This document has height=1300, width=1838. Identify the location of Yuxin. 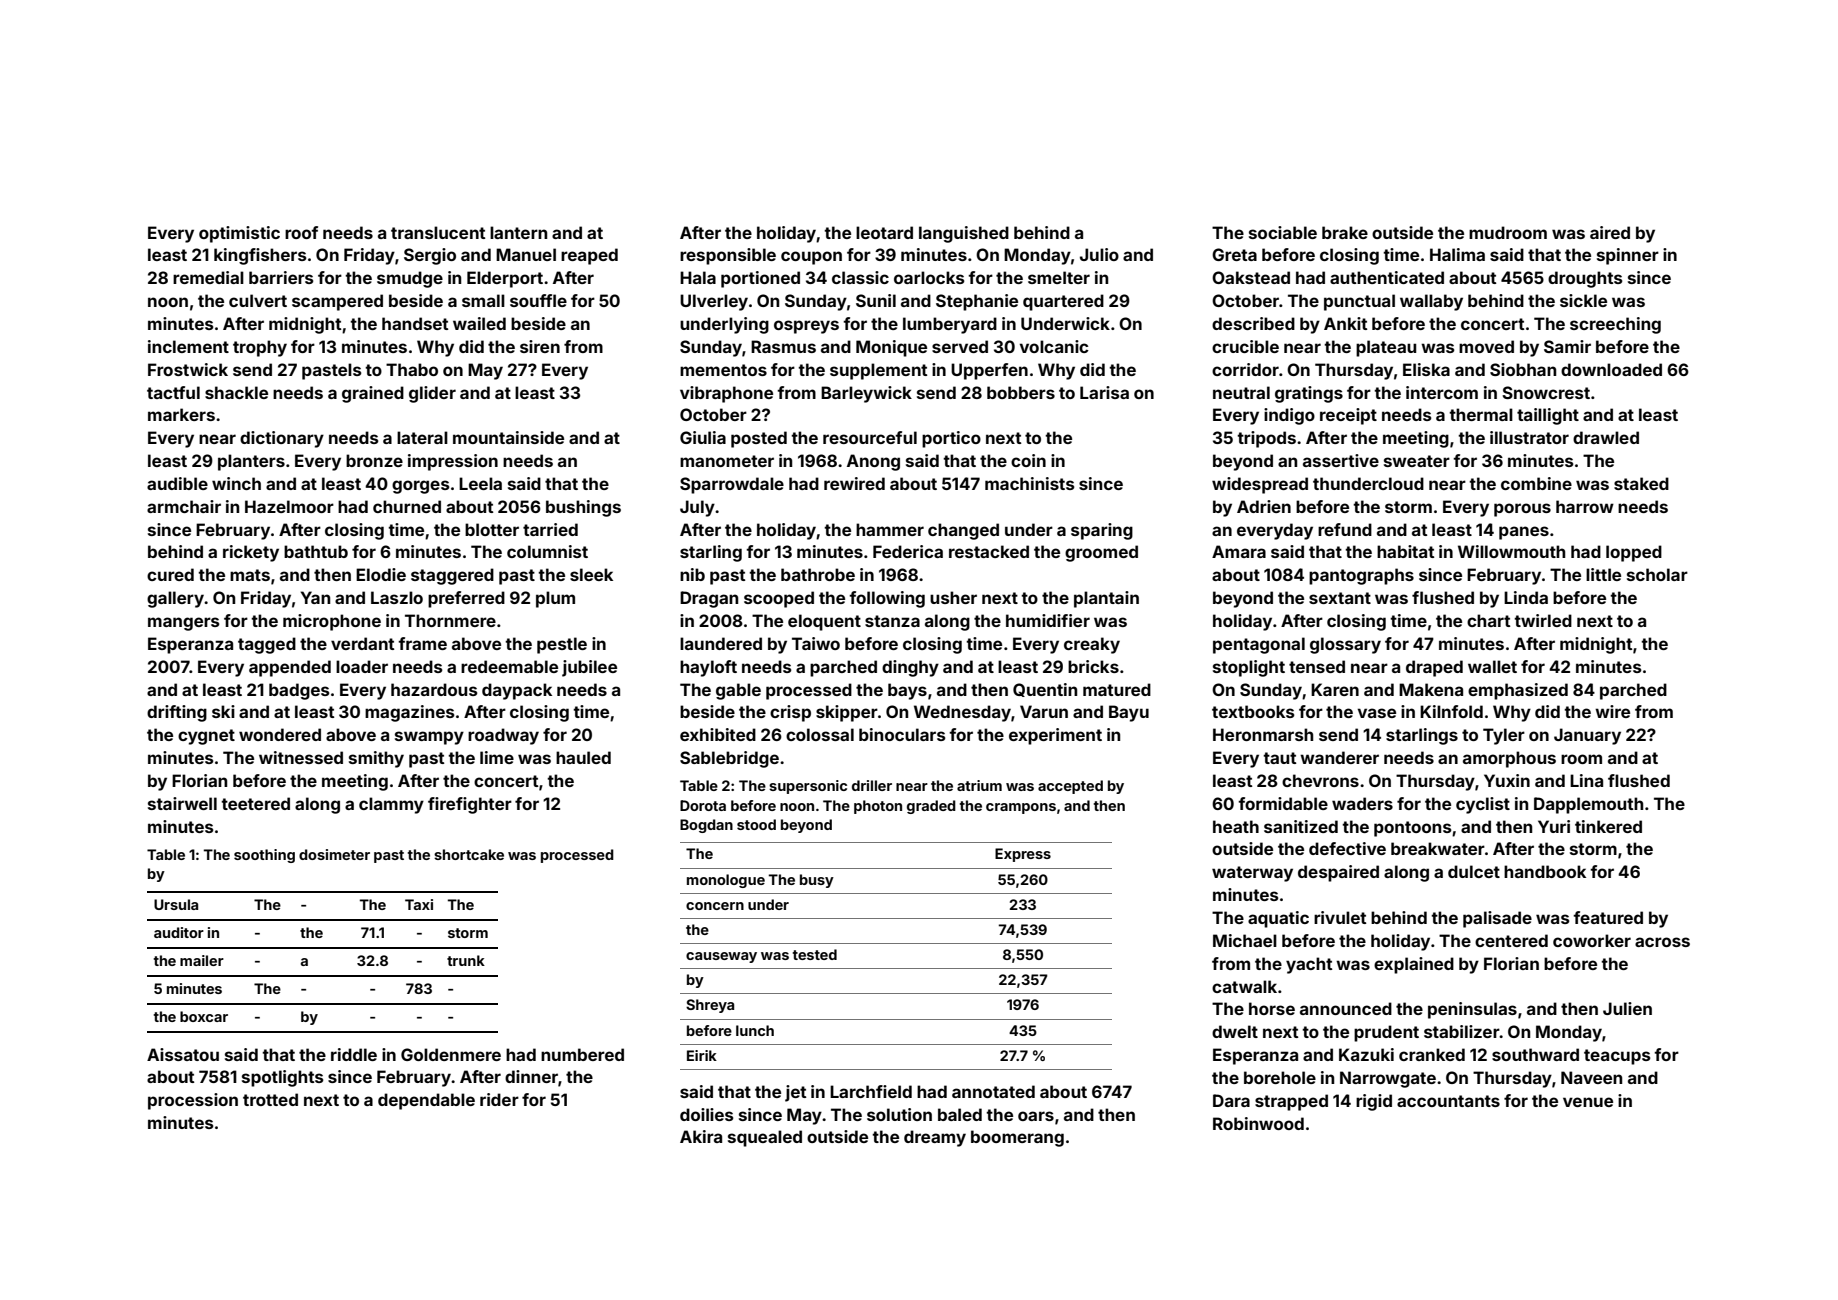
(1507, 780).
